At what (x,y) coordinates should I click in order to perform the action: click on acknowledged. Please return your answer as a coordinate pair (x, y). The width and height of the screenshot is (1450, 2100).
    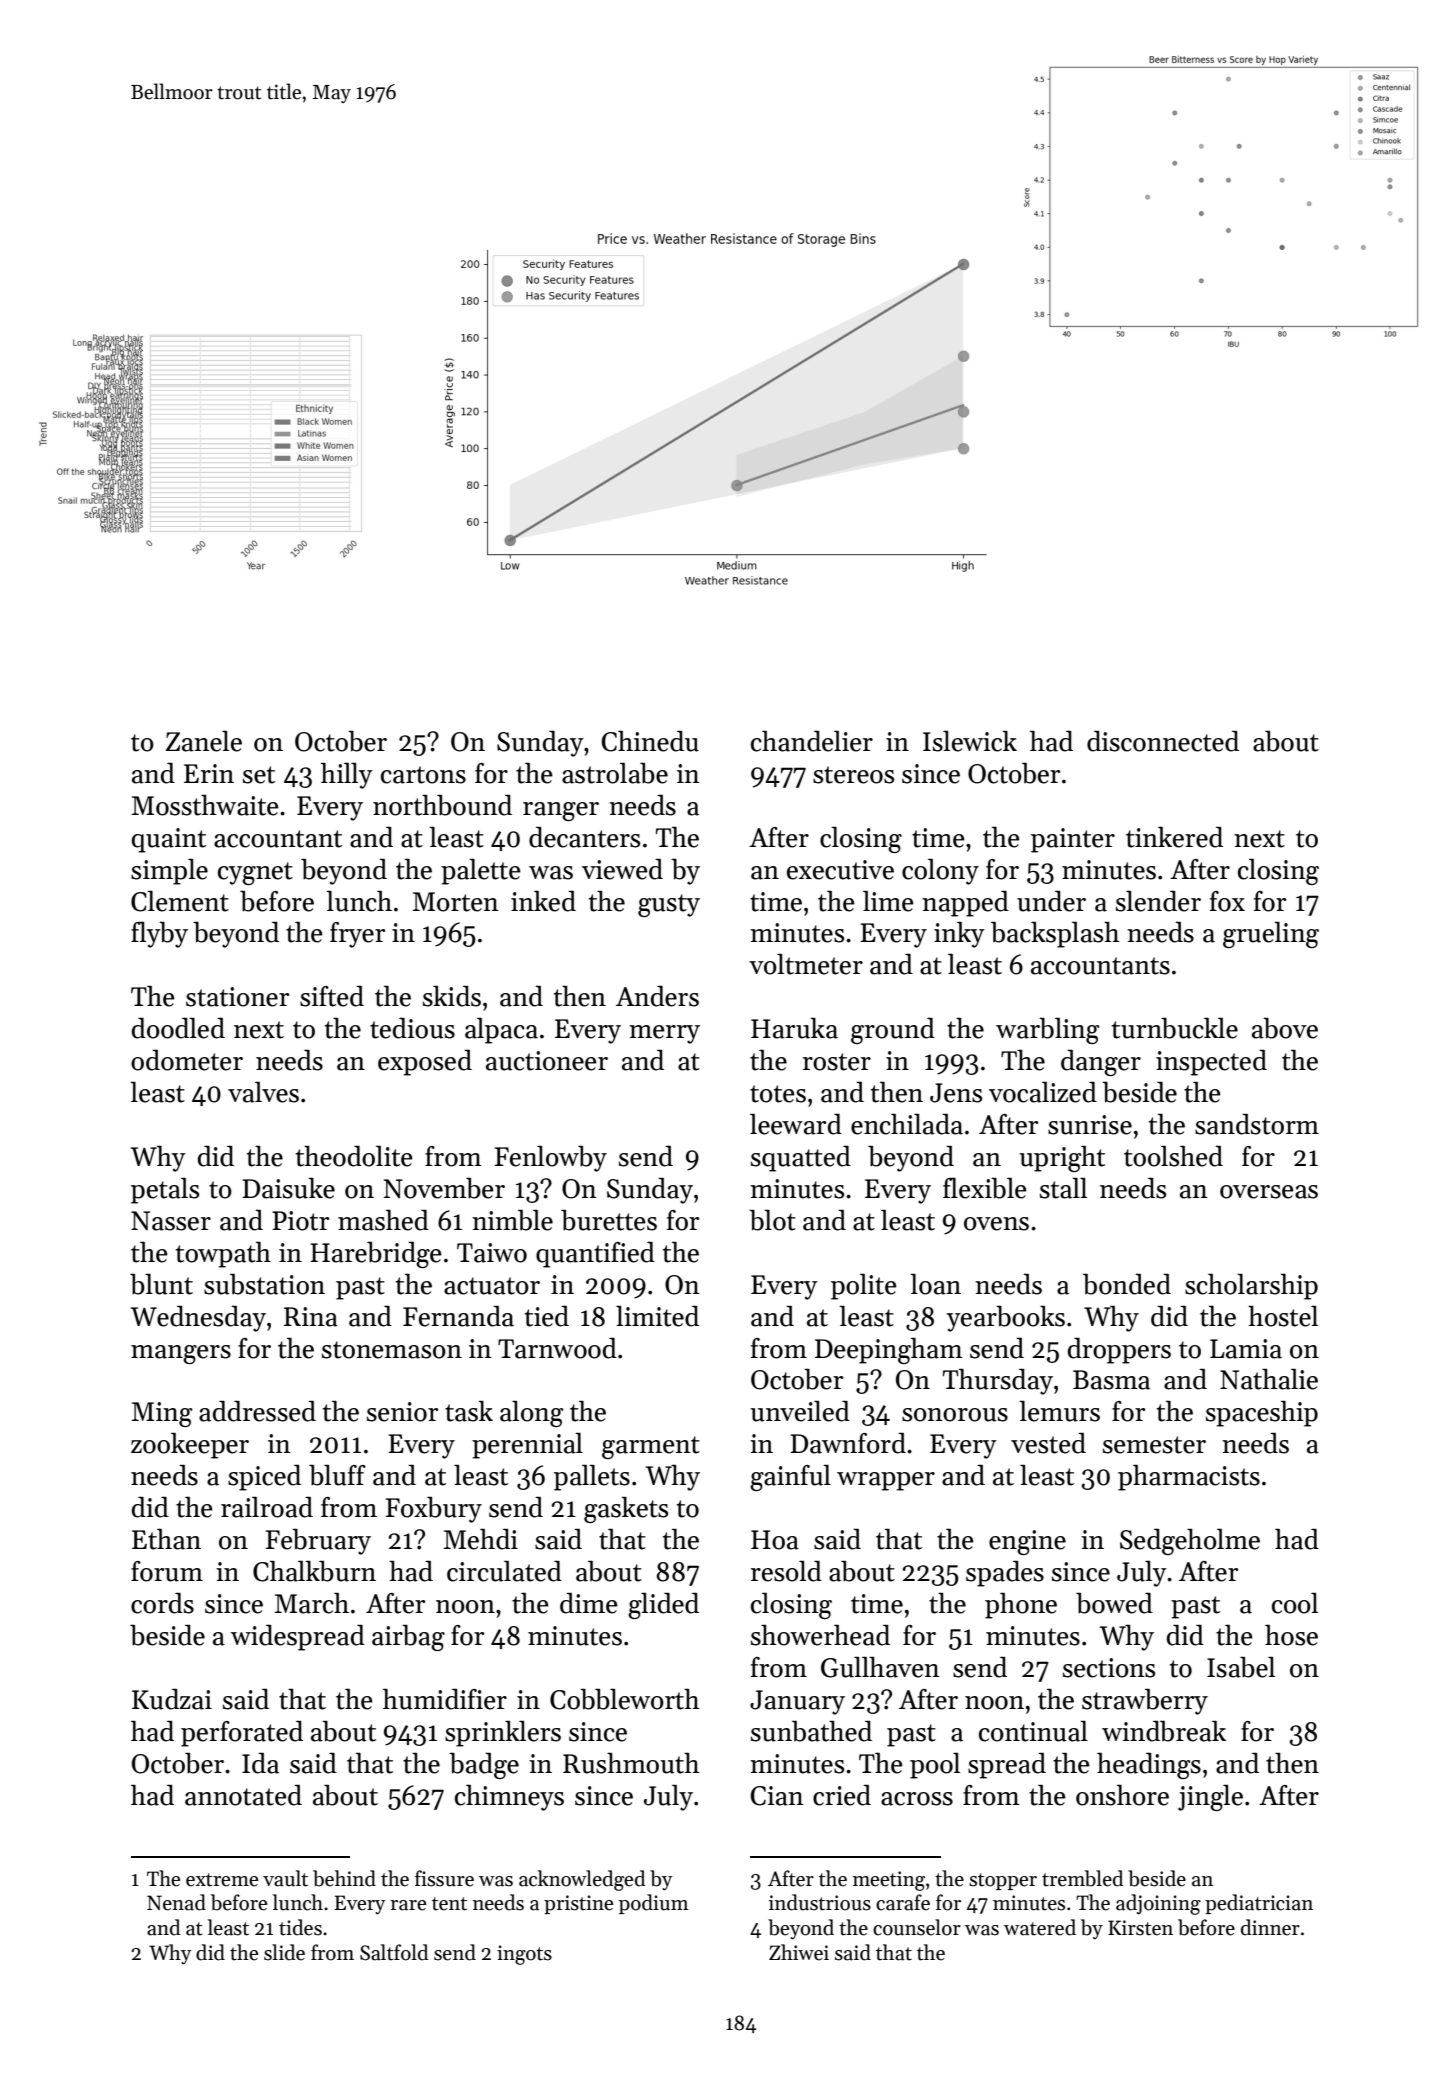
    Looking at the image, I should click on (582, 1880).
